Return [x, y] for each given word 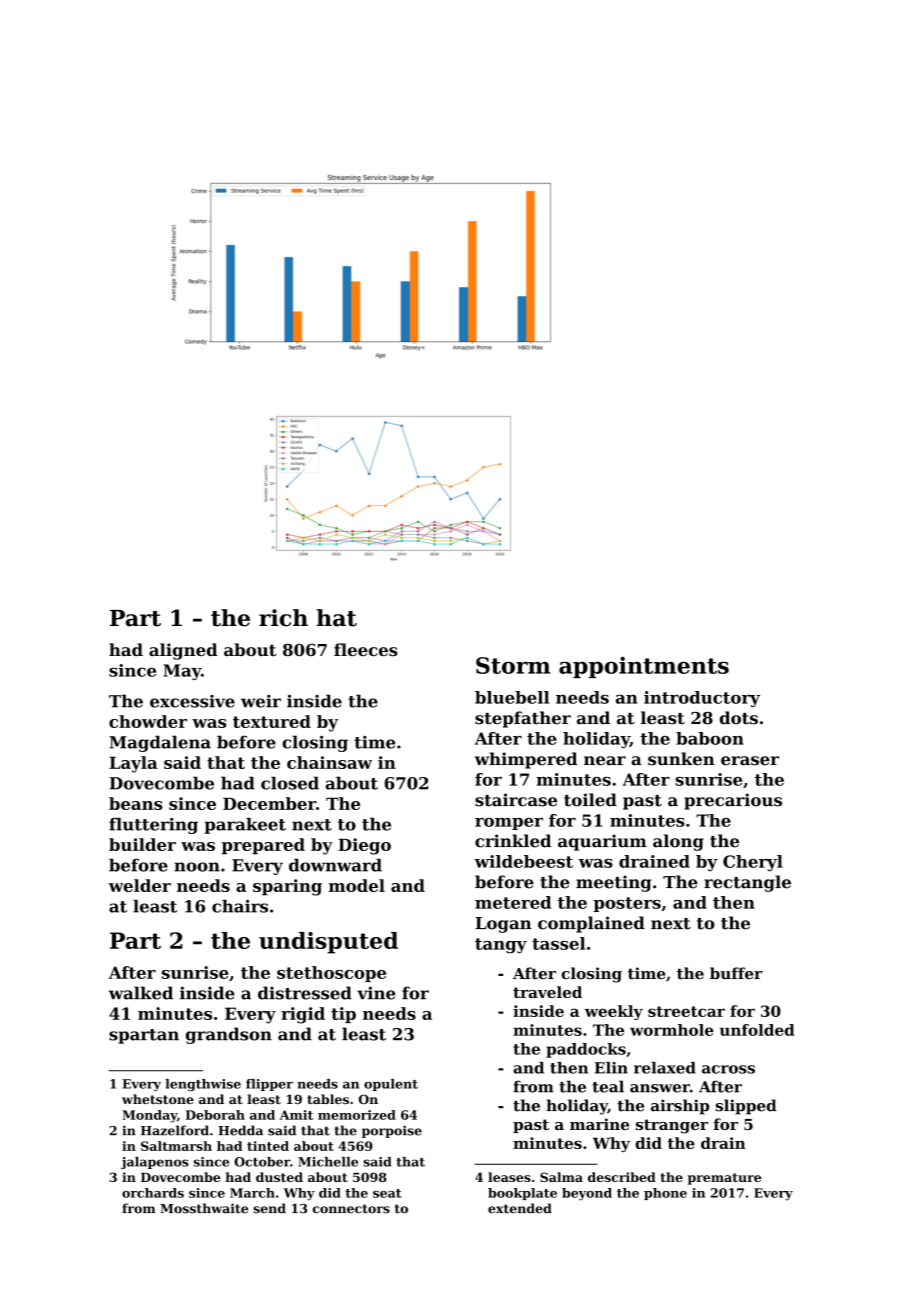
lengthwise [203, 1085]
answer [660, 1088]
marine [599, 1124]
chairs [240, 906]
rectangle [747, 883]
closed [290, 783]
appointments [644, 667]
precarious [733, 801]
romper [509, 824]
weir [261, 701]
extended [520, 1208]
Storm [513, 665]
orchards [153, 1193]
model [357, 885]
